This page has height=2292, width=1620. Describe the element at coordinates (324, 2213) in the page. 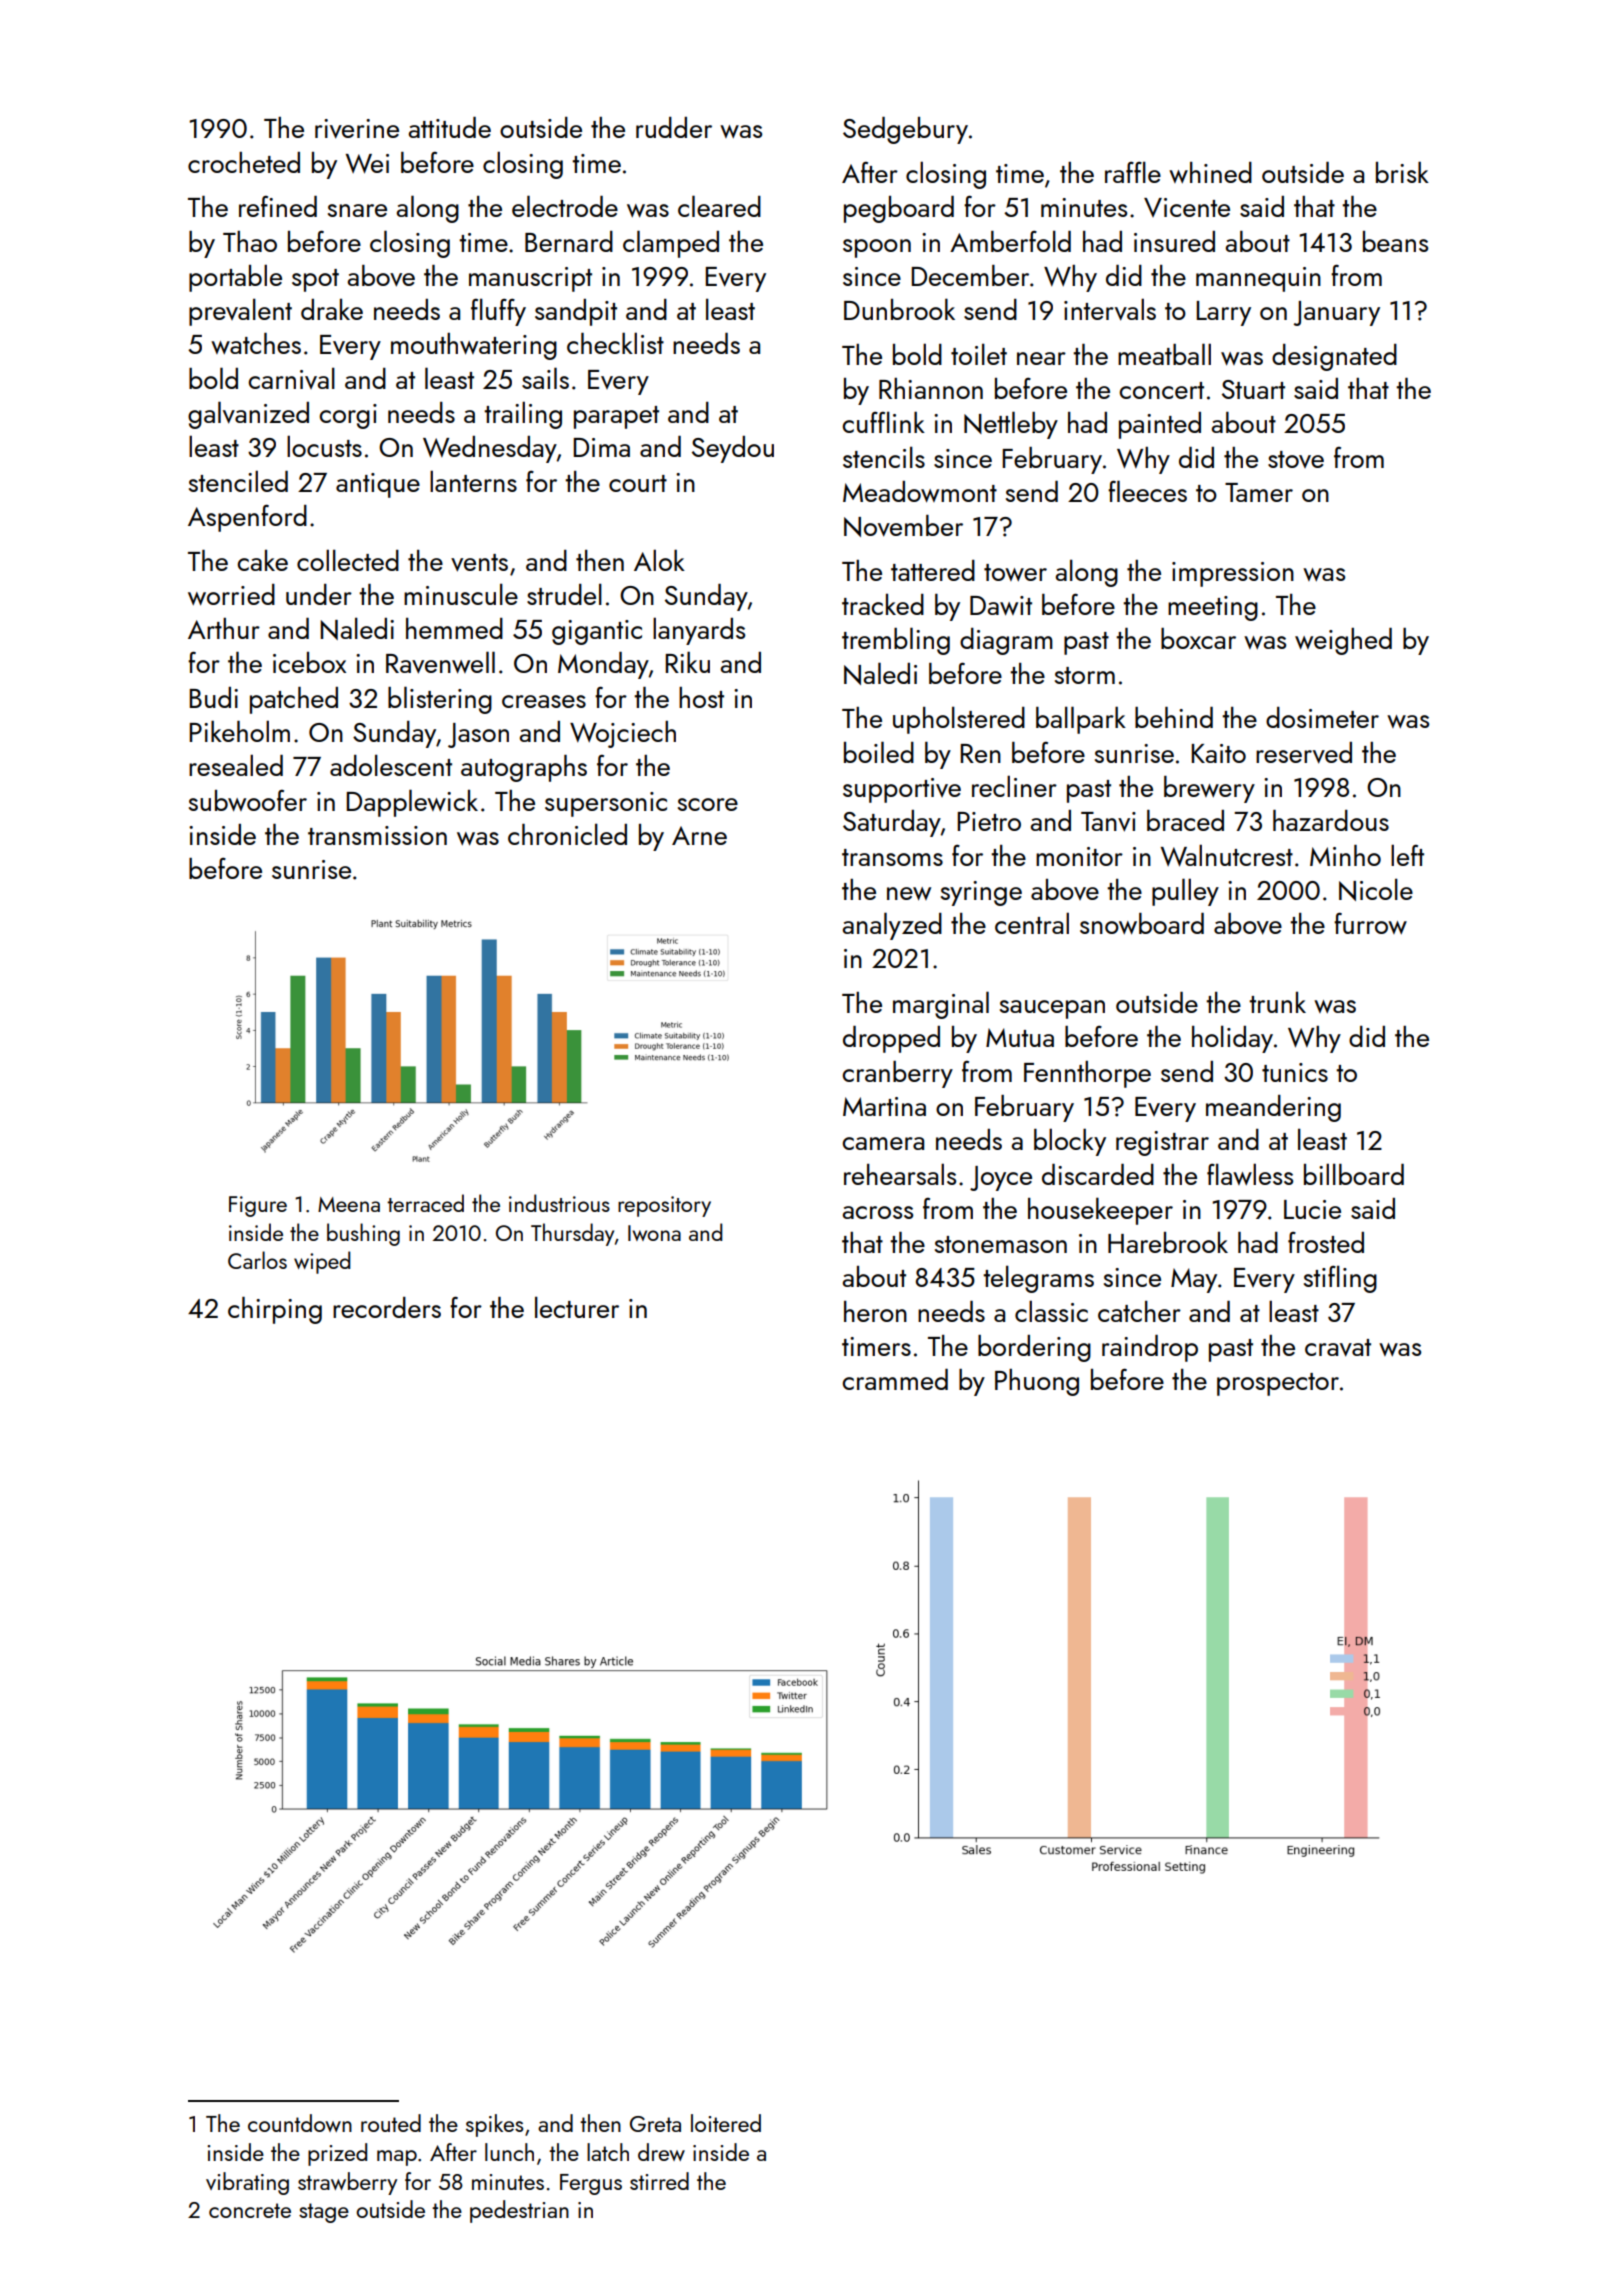

I see `stage` at that location.
